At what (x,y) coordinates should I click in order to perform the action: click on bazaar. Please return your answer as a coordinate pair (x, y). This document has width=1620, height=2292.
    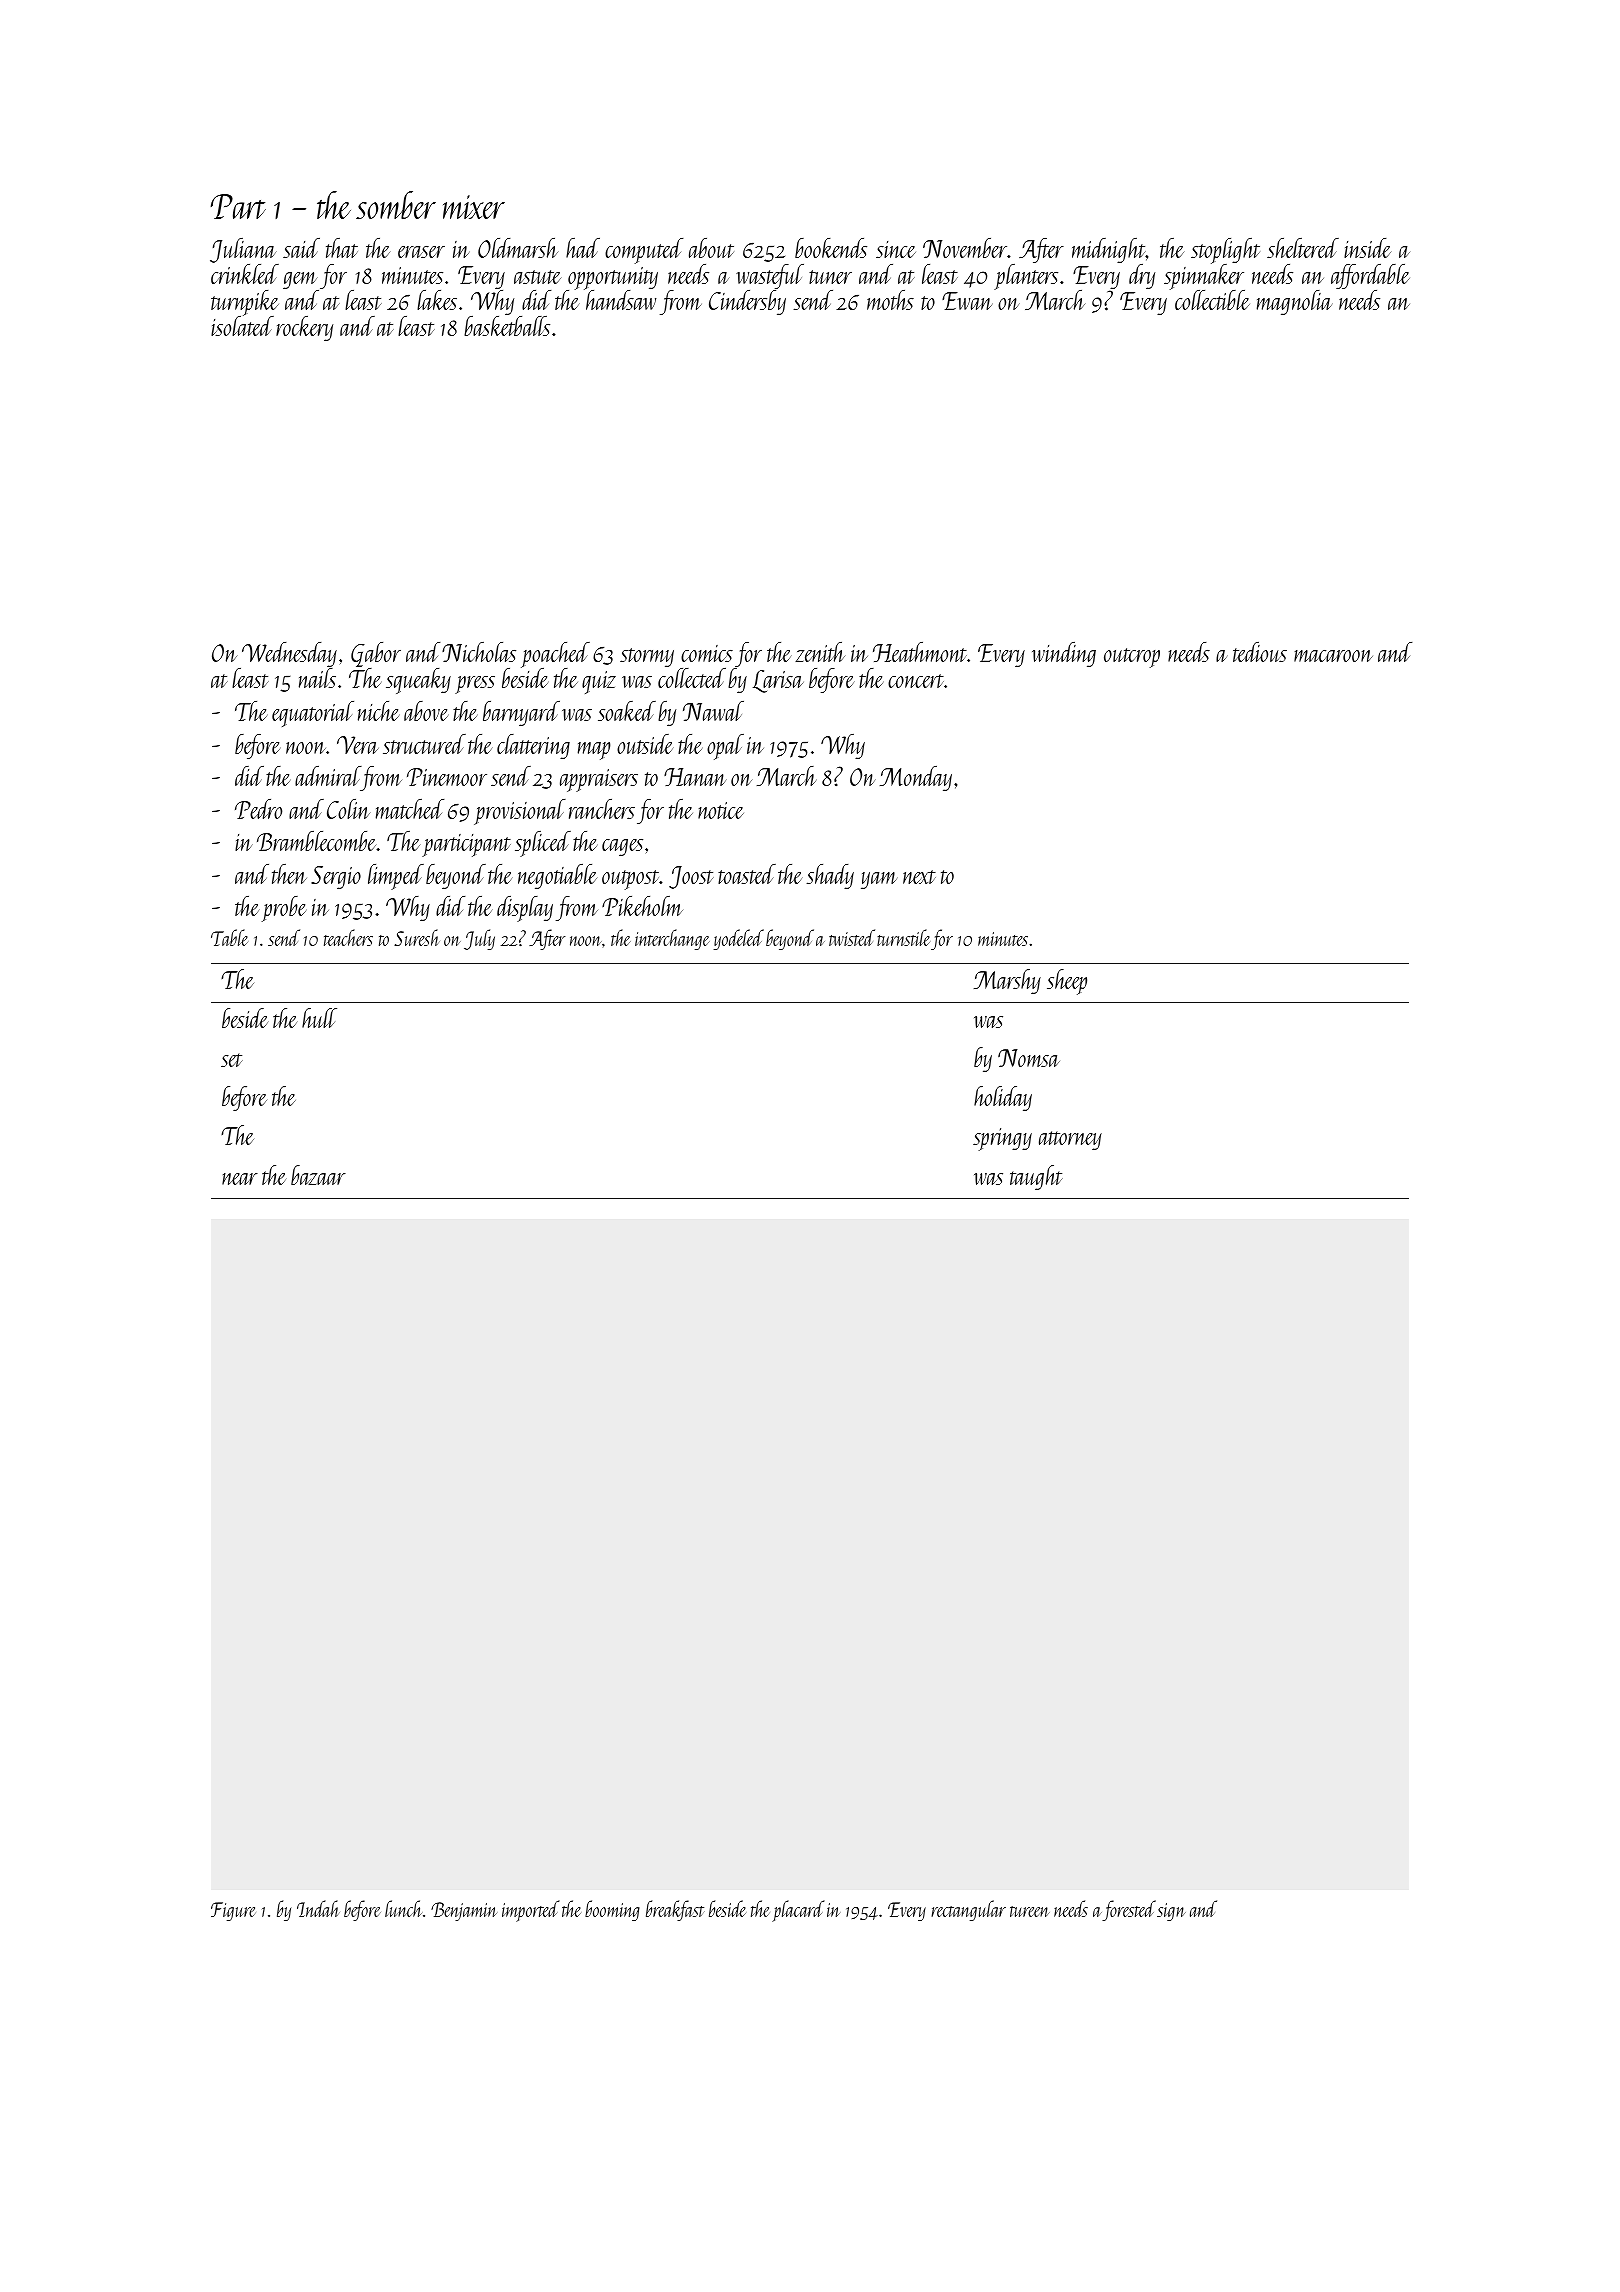
    Looking at the image, I should click on (318, 1175).
